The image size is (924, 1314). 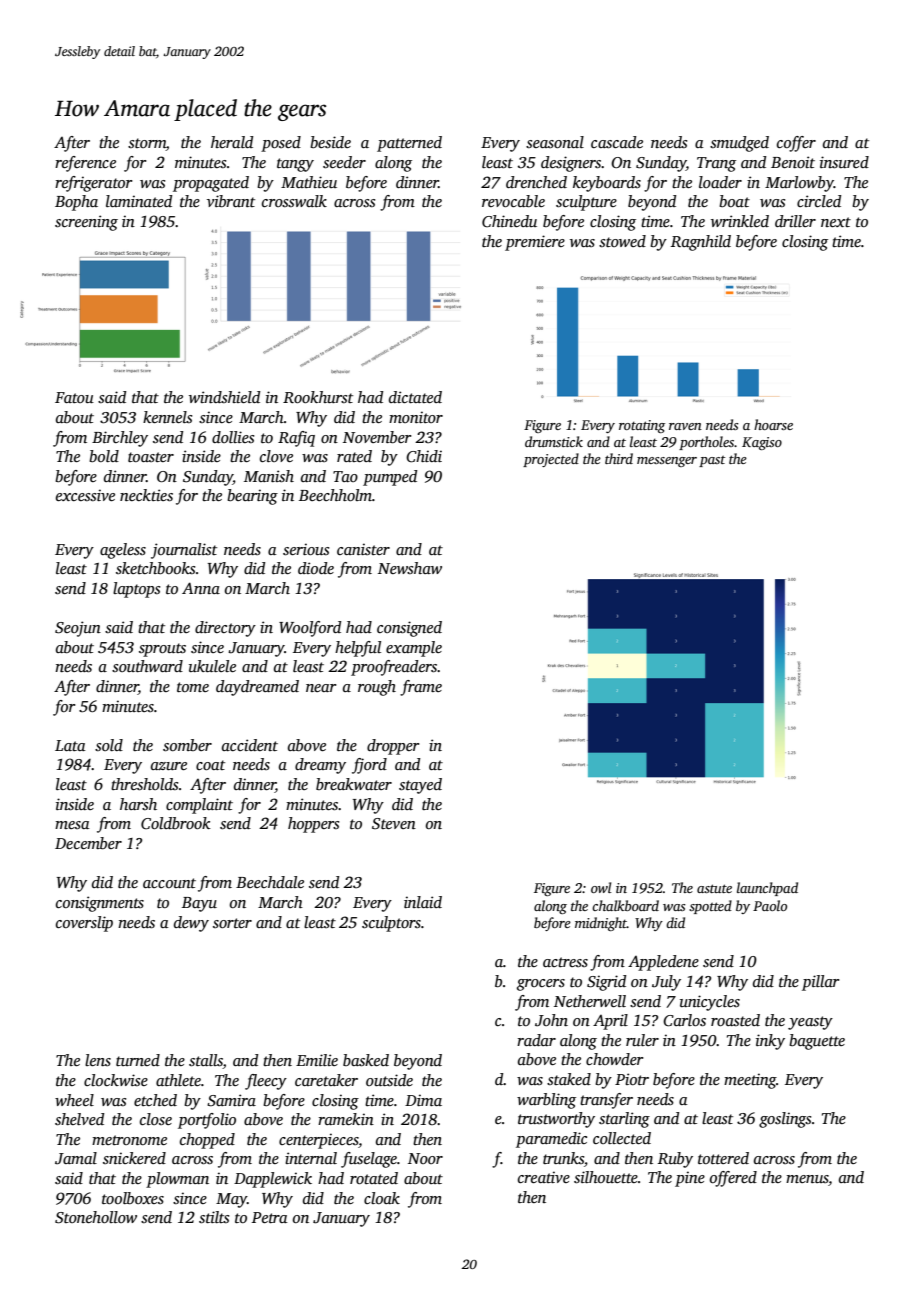 I want to click on storm, so click(x=147, y=144).
